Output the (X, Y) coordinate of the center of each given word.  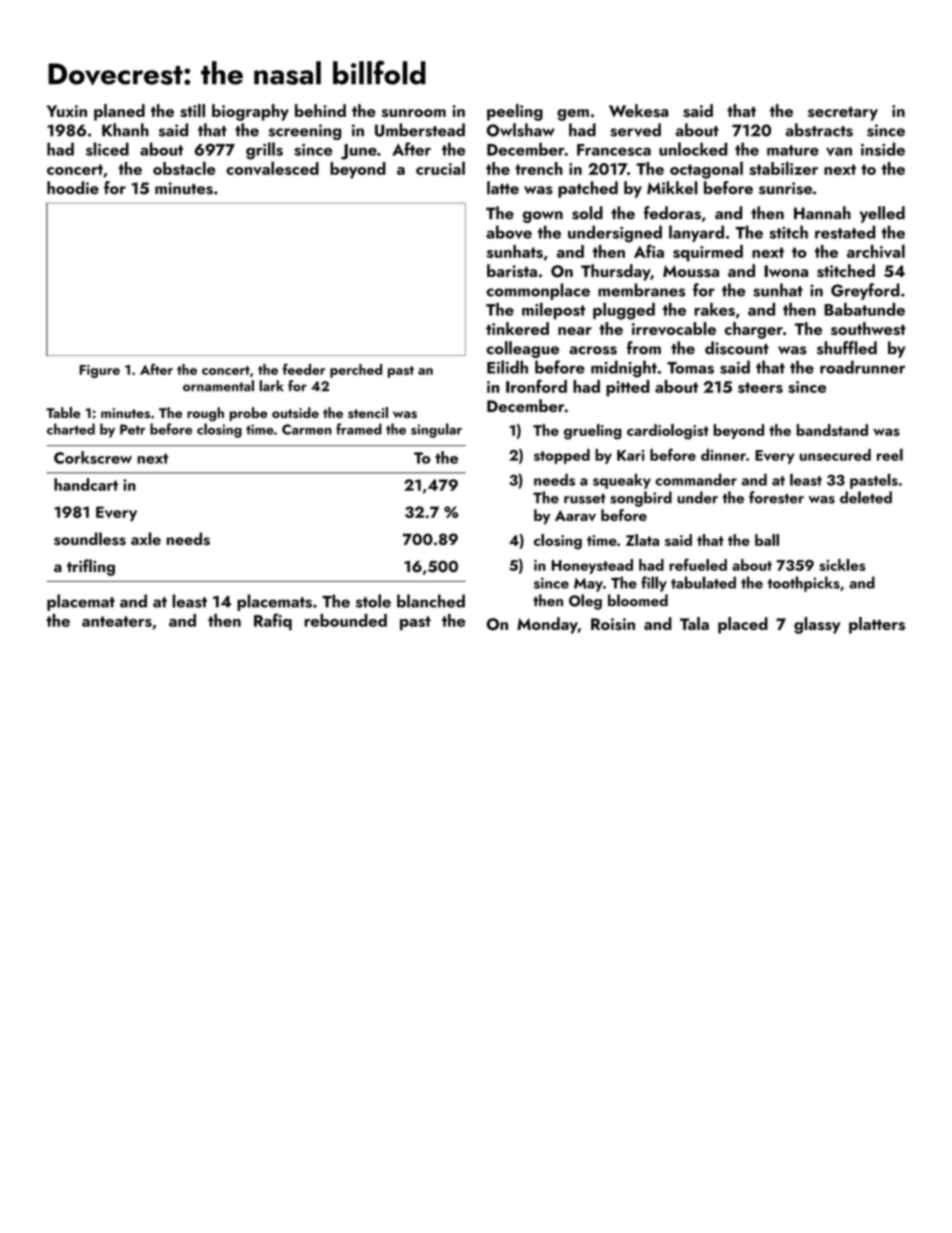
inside (883, 149)
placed (743, 625)
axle (146, 538)
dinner (723, 455)
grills (264, 151)
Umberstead (420, 130)
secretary (843, 113)
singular (436, 430)
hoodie (73, 187)
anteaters (117, 621)
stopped (562, 456)
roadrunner (862, 367)
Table (63, 412)
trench (539, 168)
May (588, 585)
